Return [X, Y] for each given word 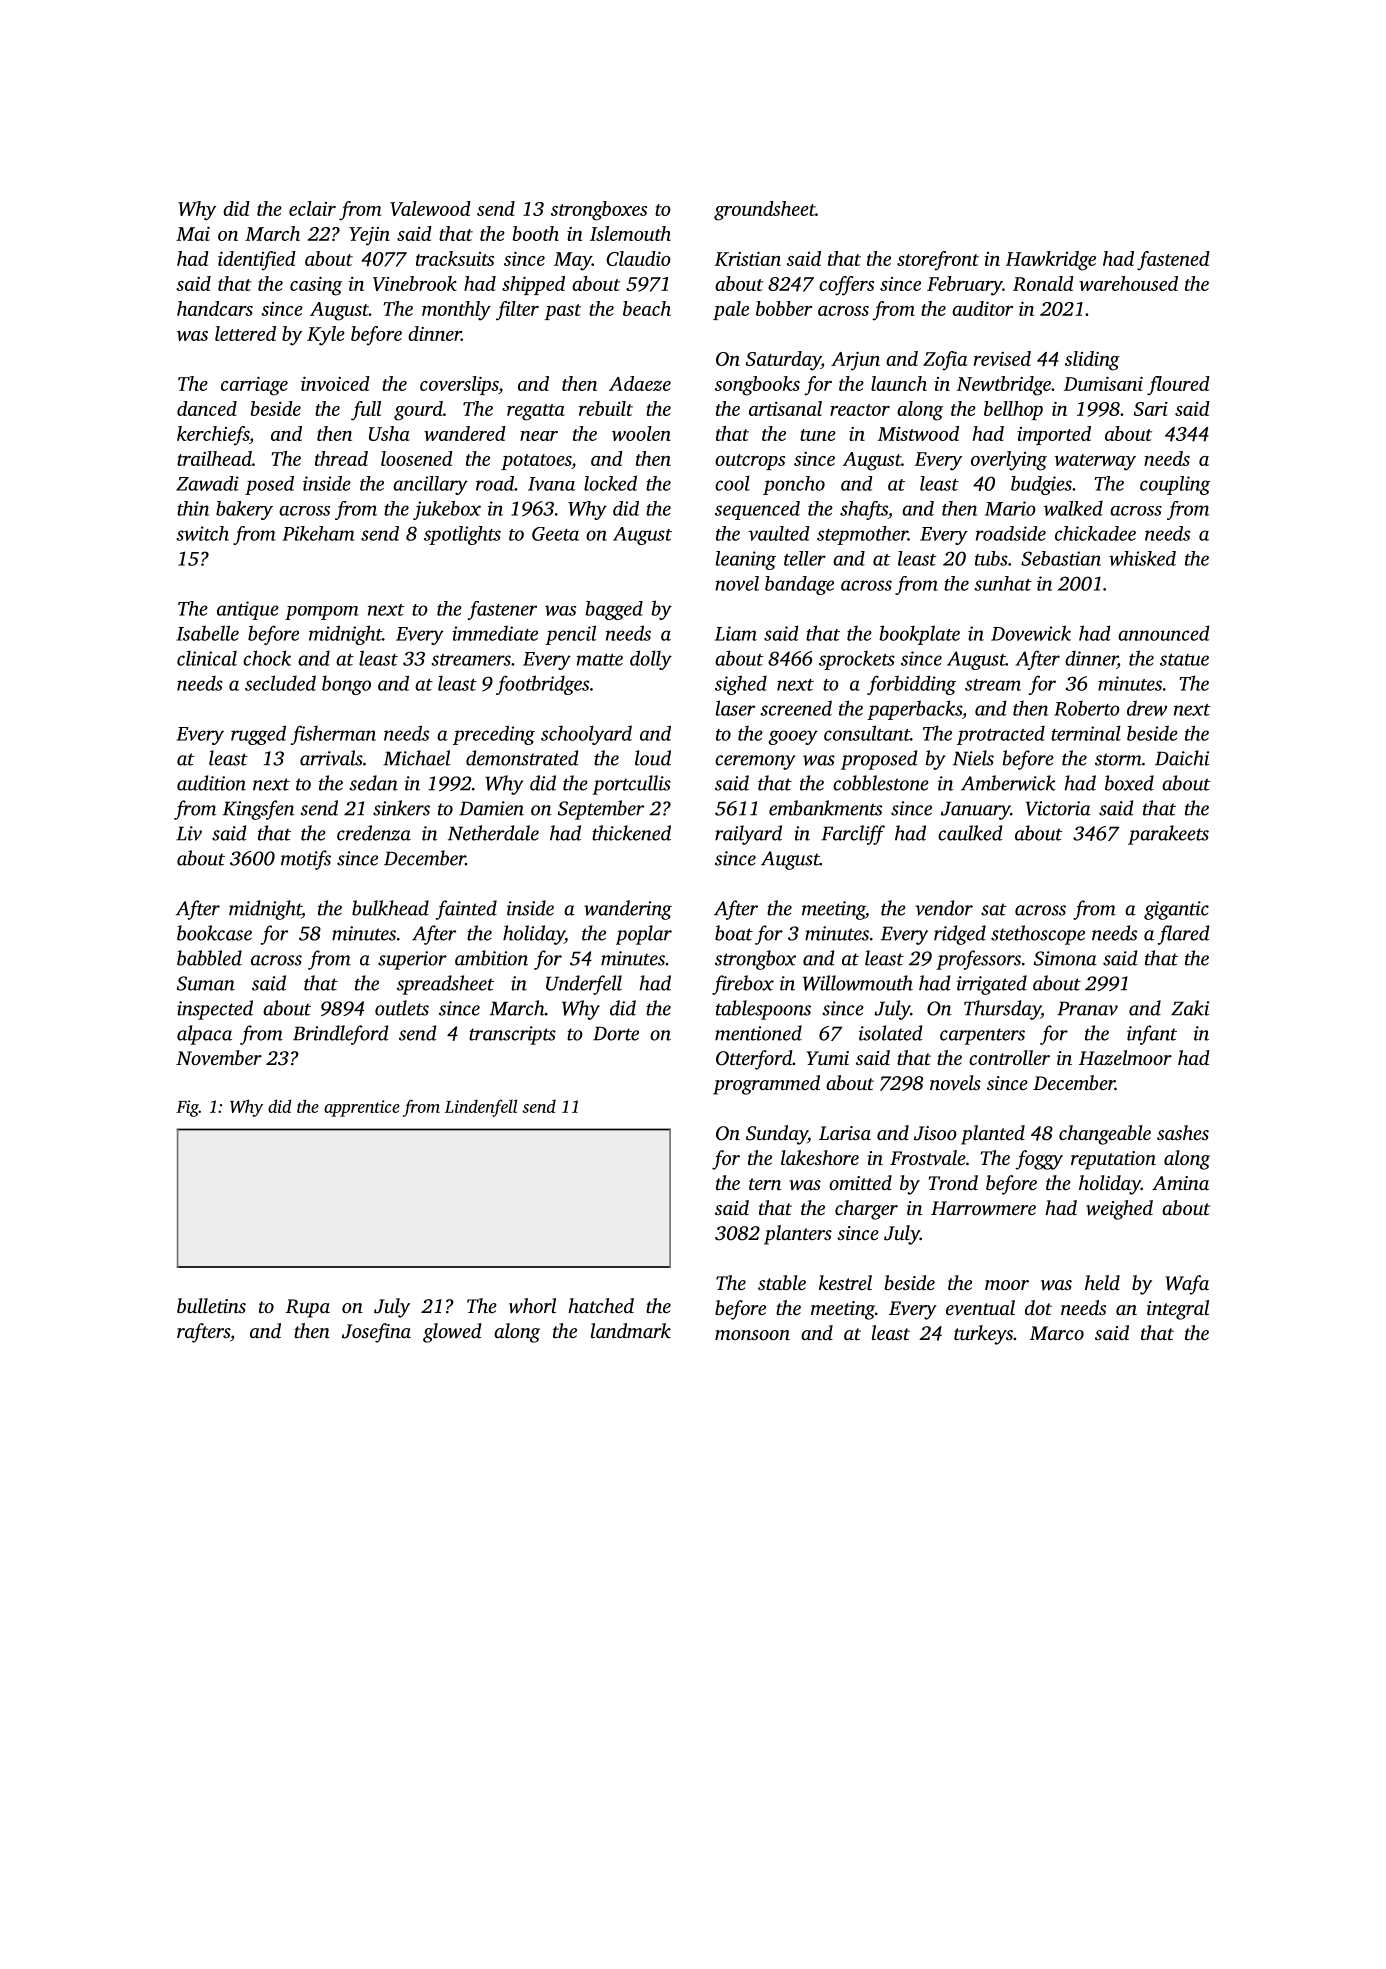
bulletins [211, 1305]
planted [993, 1135]
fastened [1173, 261]
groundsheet [765, 211]
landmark [631, 1330]
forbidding [911, 685]
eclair [312, 208]
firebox [743, 985]
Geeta [555, 534]
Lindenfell [481, 1108]
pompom [322, 613]
